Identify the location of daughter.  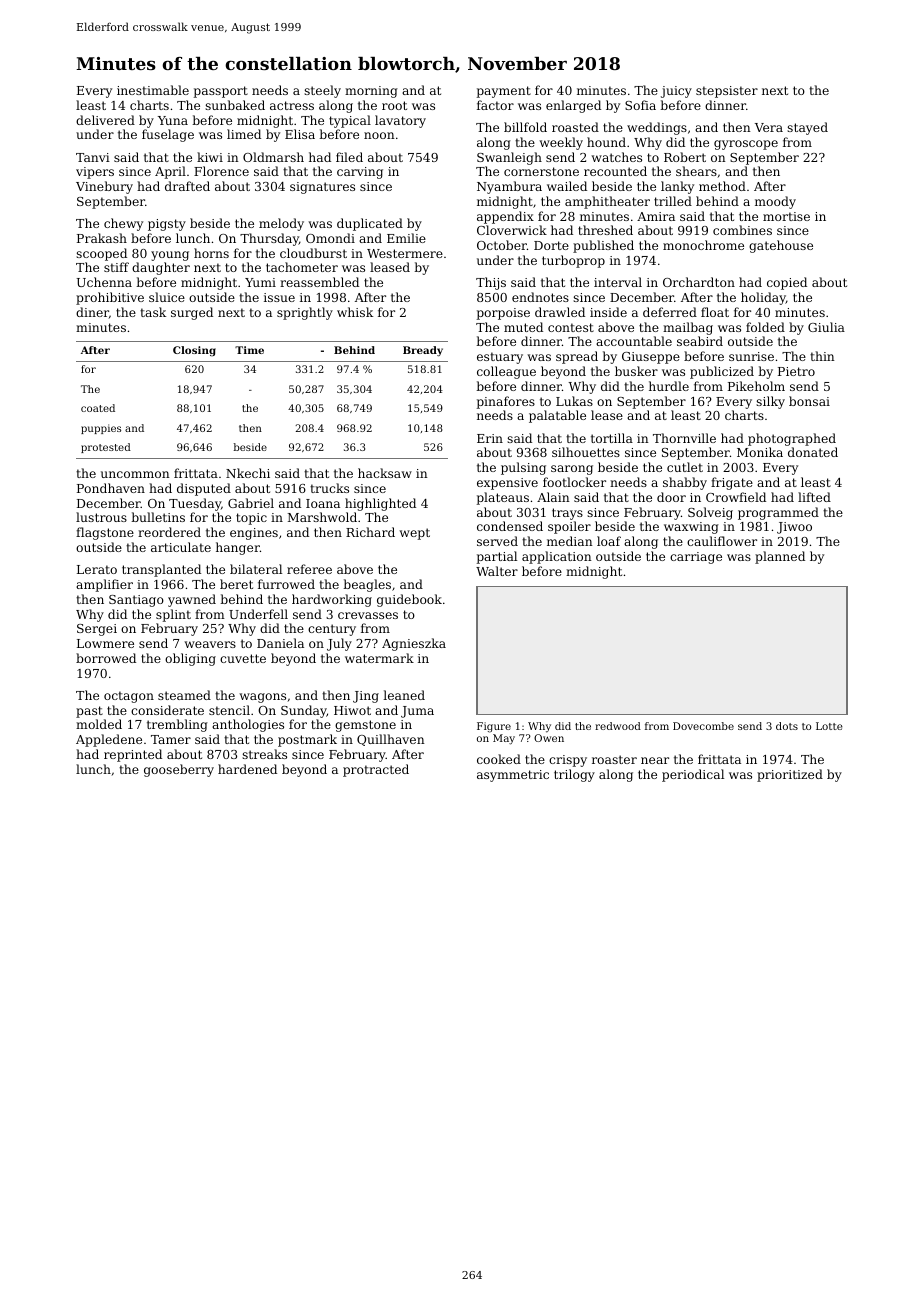
(161, 268).
